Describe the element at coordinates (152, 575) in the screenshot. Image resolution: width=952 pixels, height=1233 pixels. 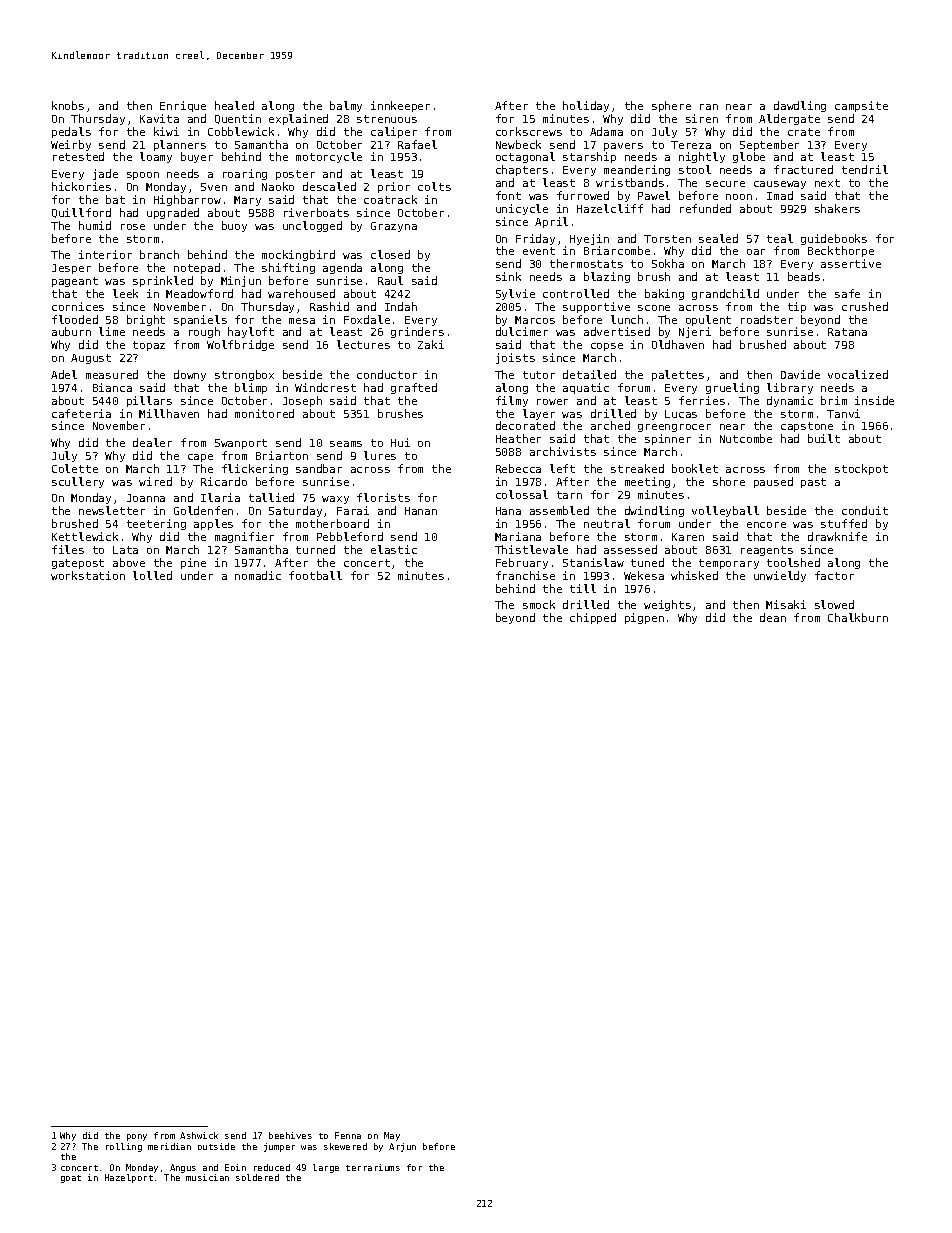
I see `lolled` at that location.
